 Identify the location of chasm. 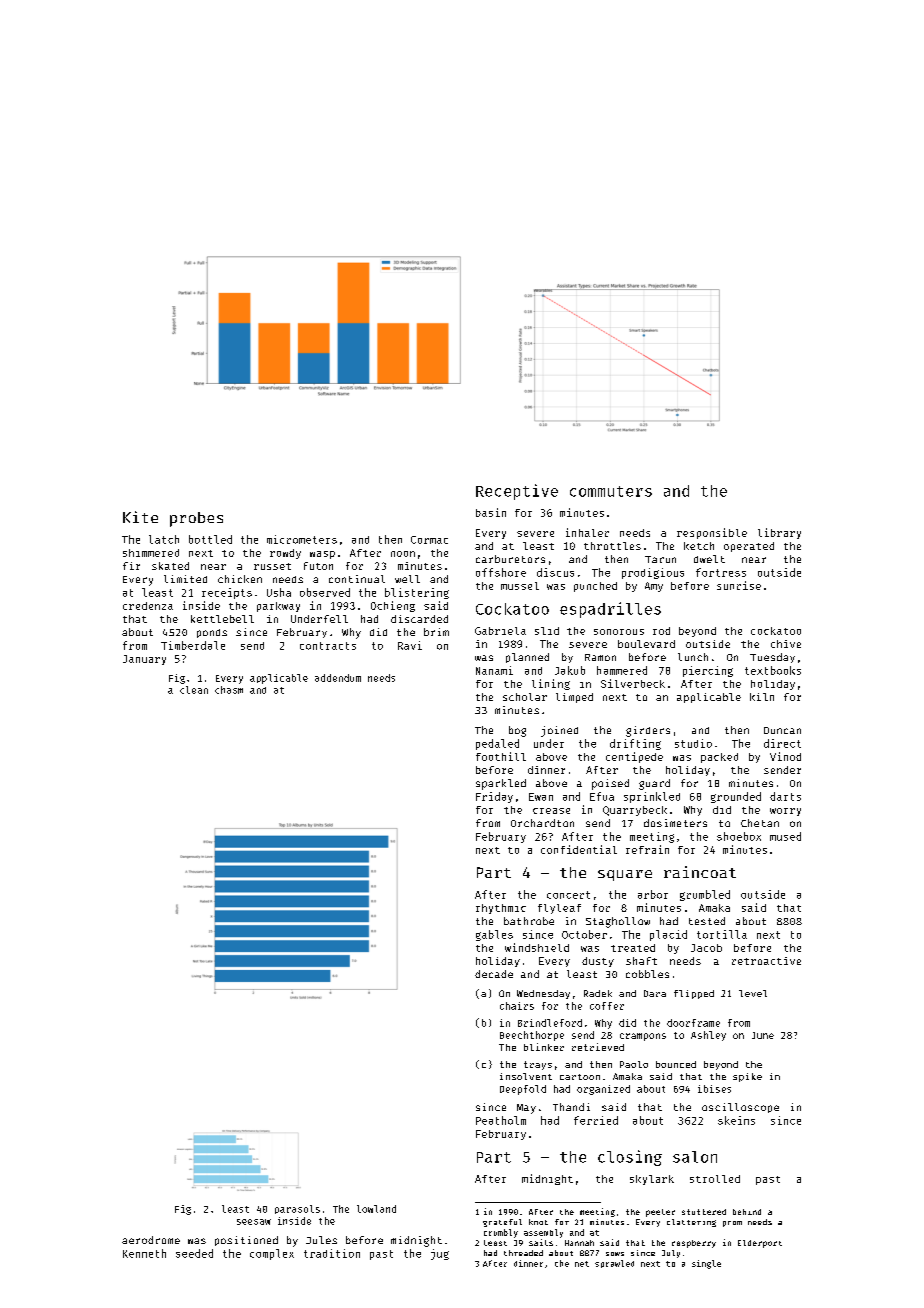
(229, 690).
